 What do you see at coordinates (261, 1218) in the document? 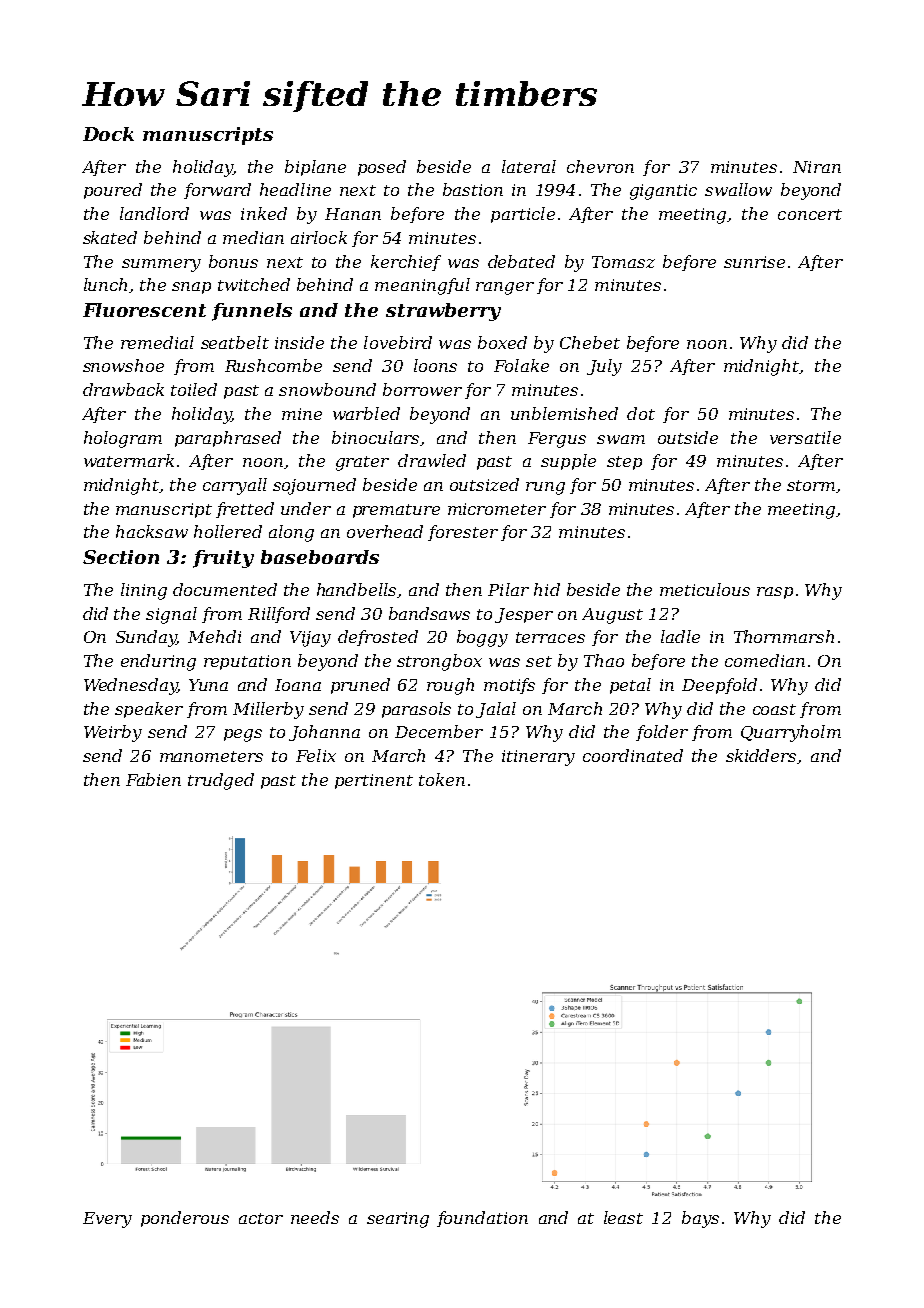
I see `actor` at bounding box center [261, 1218].
